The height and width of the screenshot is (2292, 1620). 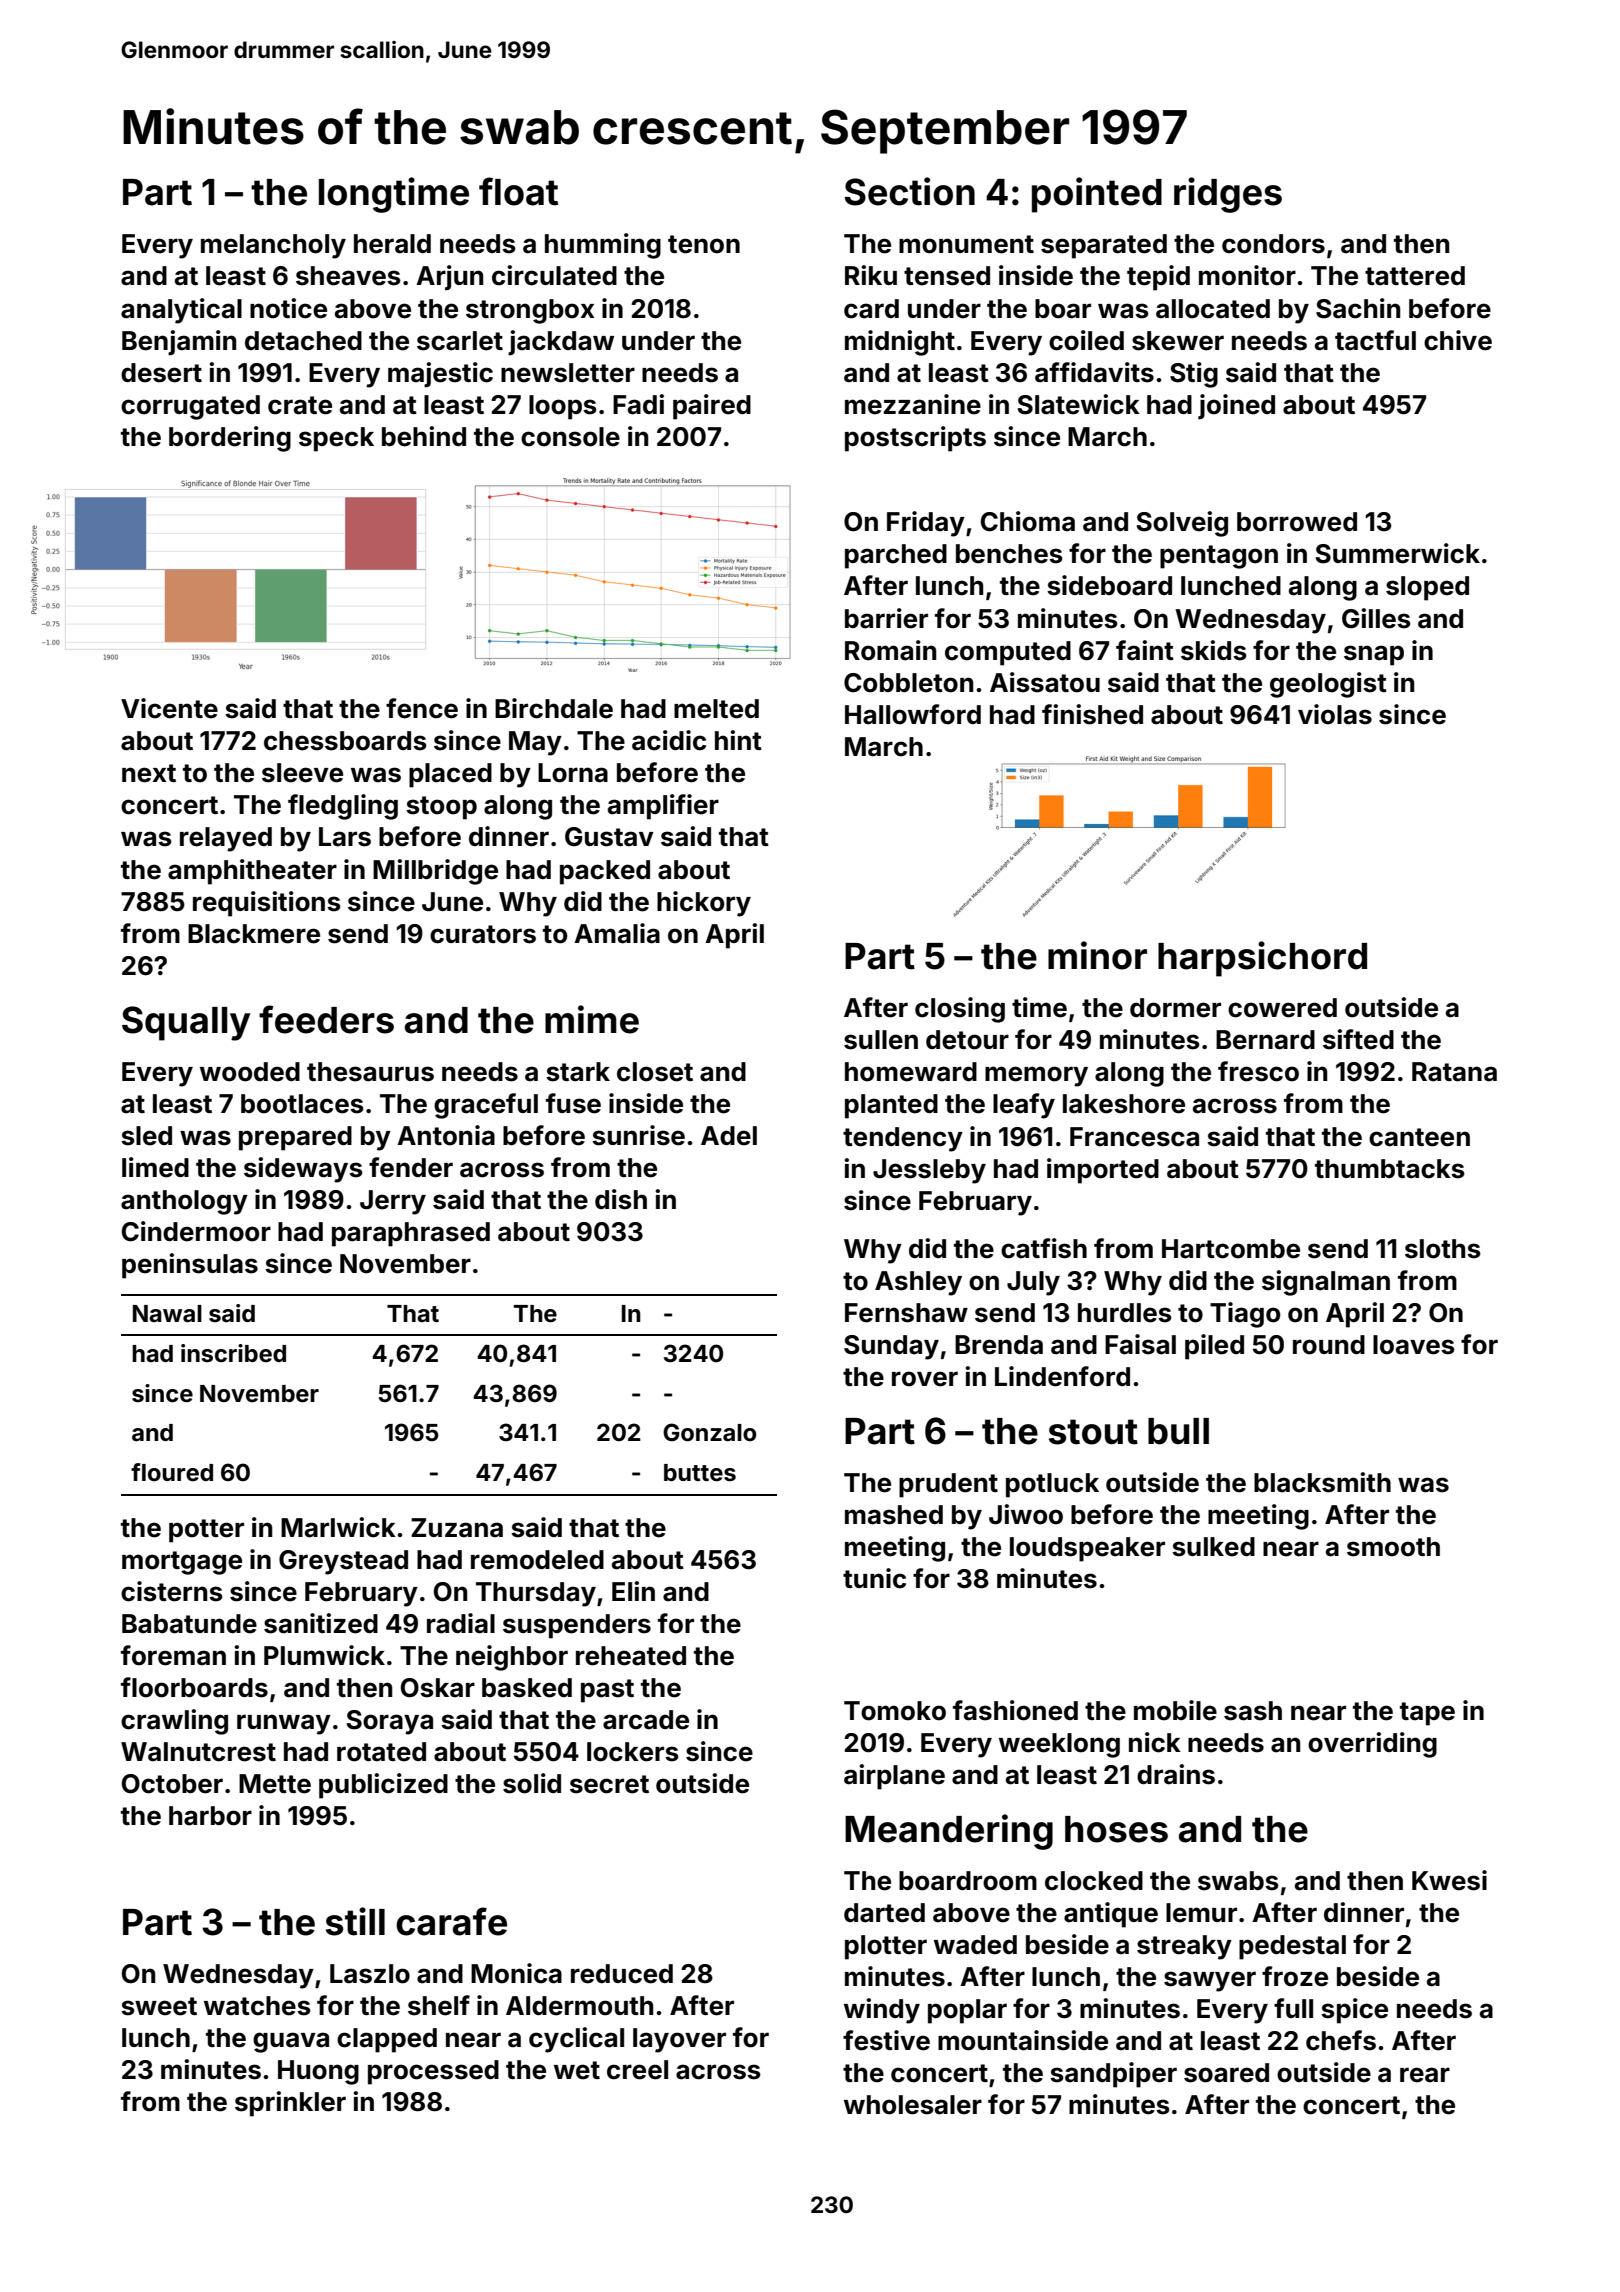 What do you see at coordinates (896, 556) in the screenshot?
I see `parched` at bounding box center [896, 556].
